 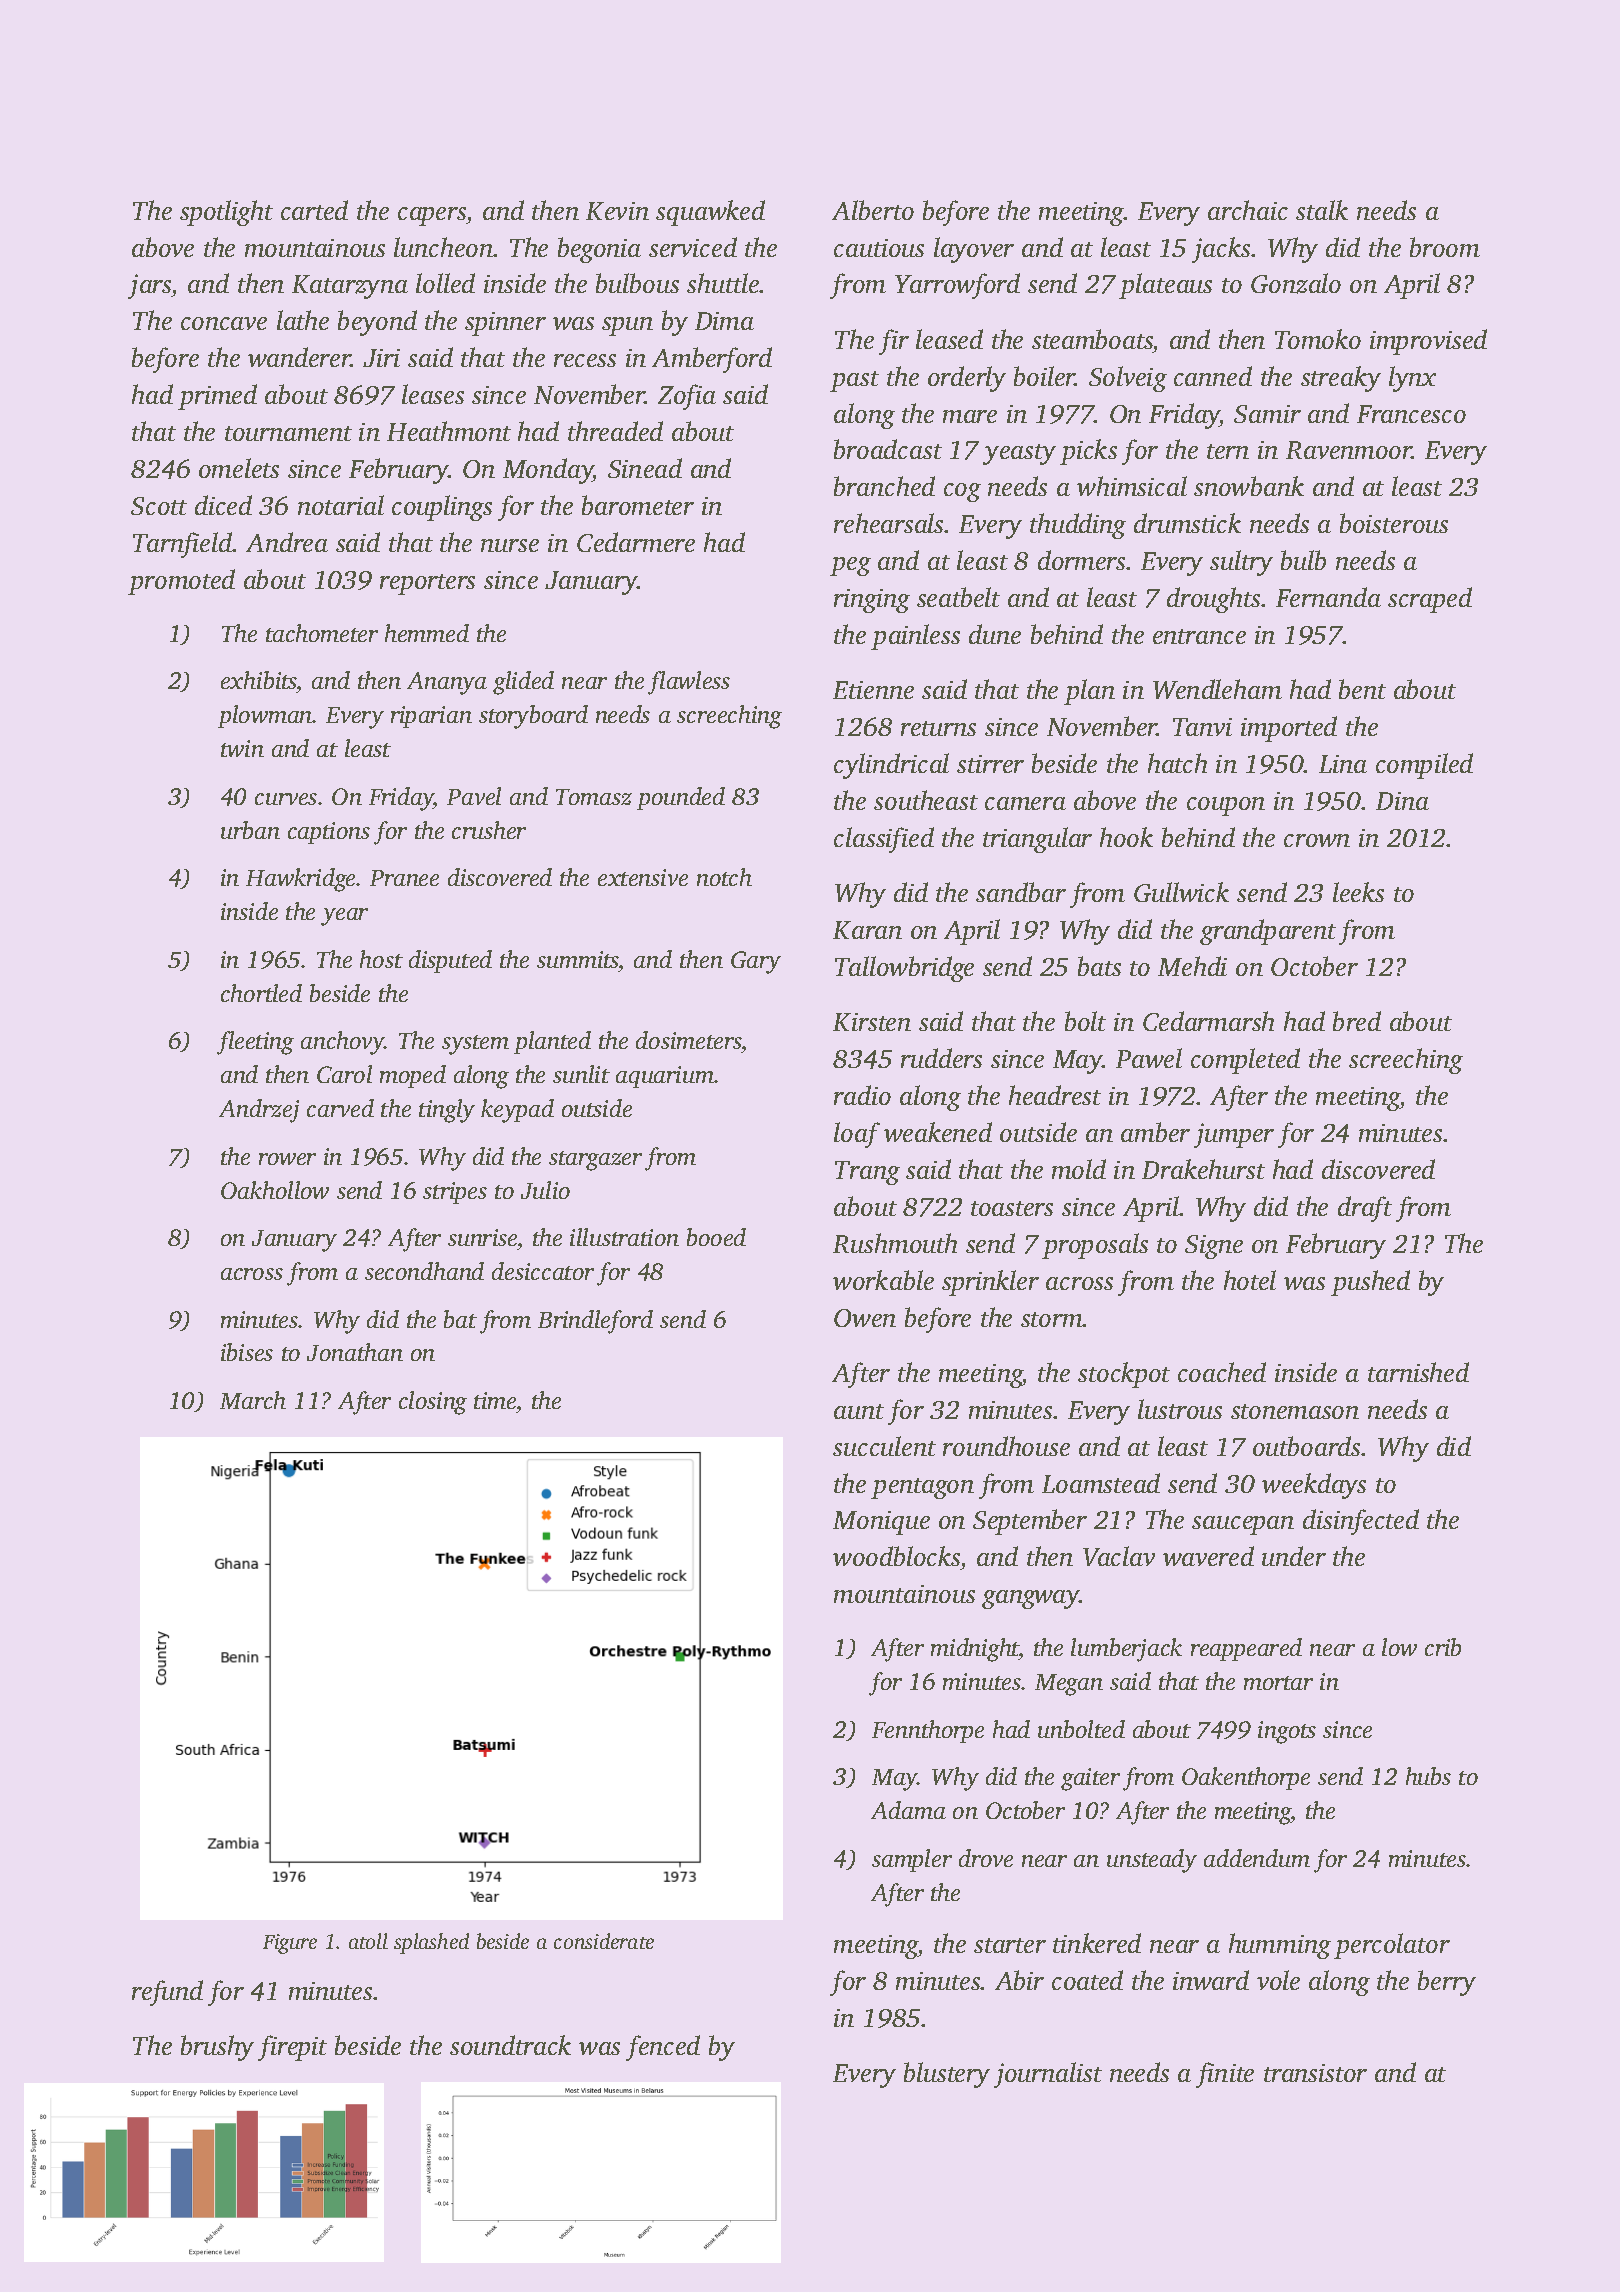 I want to click on disinfected, so click(x=1361, y=1522).
